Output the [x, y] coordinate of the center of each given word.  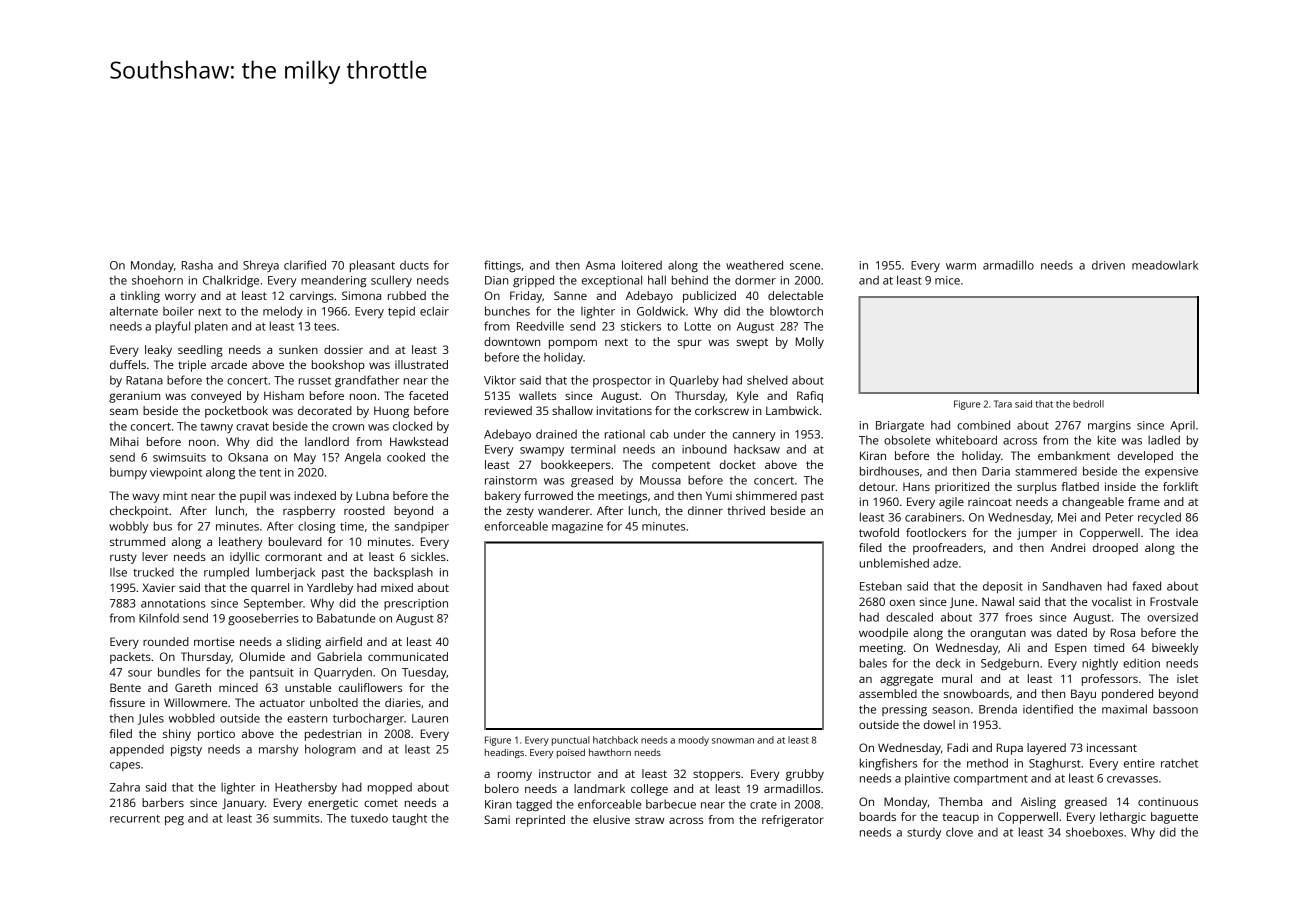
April [1182, 426]
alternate [134, 311]
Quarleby [694, 381]
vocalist [1112, 601]
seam [124, 411]
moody [694, 741]
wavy [146, 498]
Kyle [747, 397]
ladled [1164, 440]
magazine [577, 527]
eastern [307, 719]
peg [174, 820]
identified [1048, 709]
